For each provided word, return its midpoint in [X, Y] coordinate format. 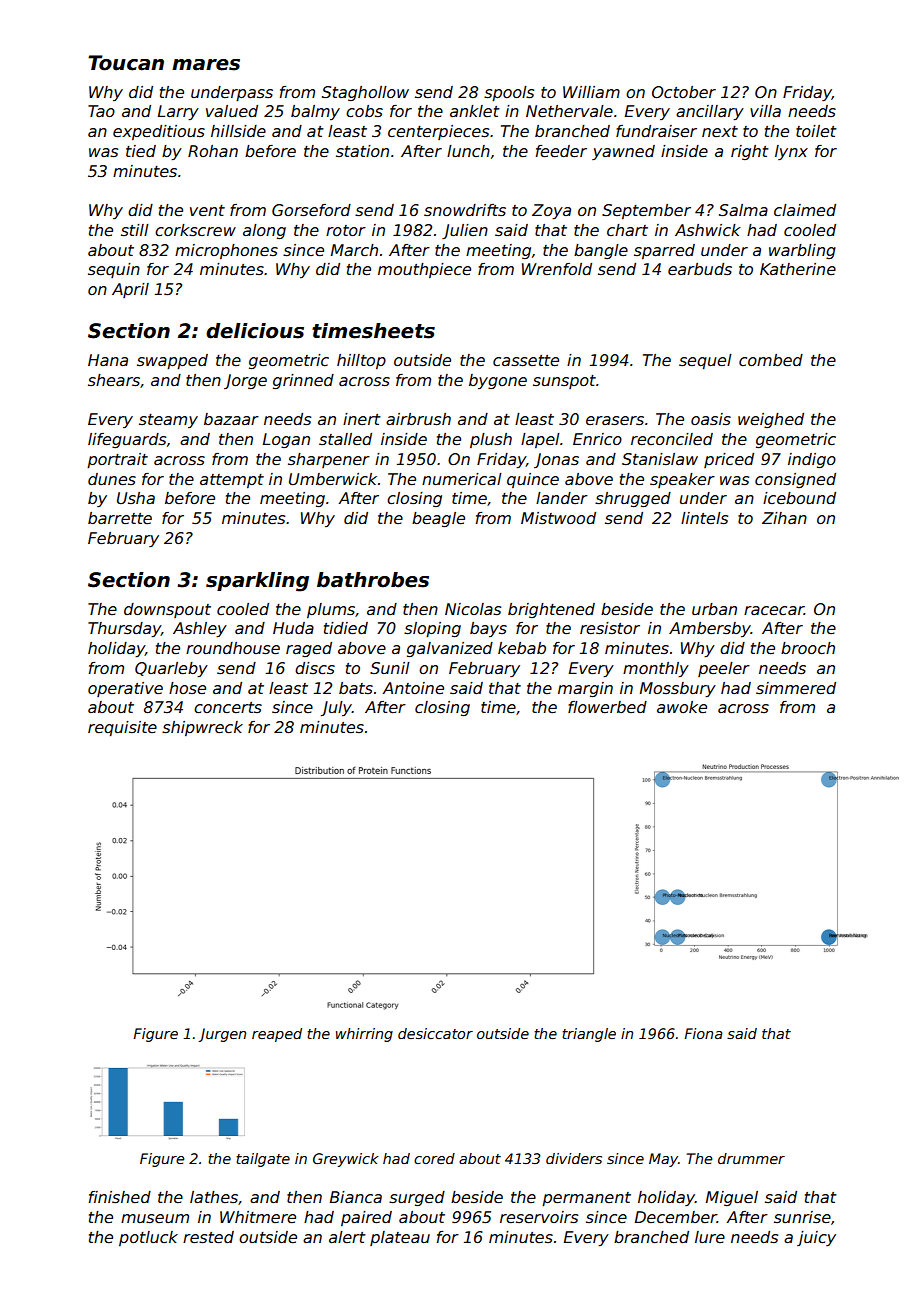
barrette [120, 518]
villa [765, 111]
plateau [400, 1238]
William [591, 92]
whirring [364, 1035]
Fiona [703, 1033]
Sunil [390, 668]
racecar [774, 611]
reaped [277, 1035]
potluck [148, 1238]
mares [206, 65]
